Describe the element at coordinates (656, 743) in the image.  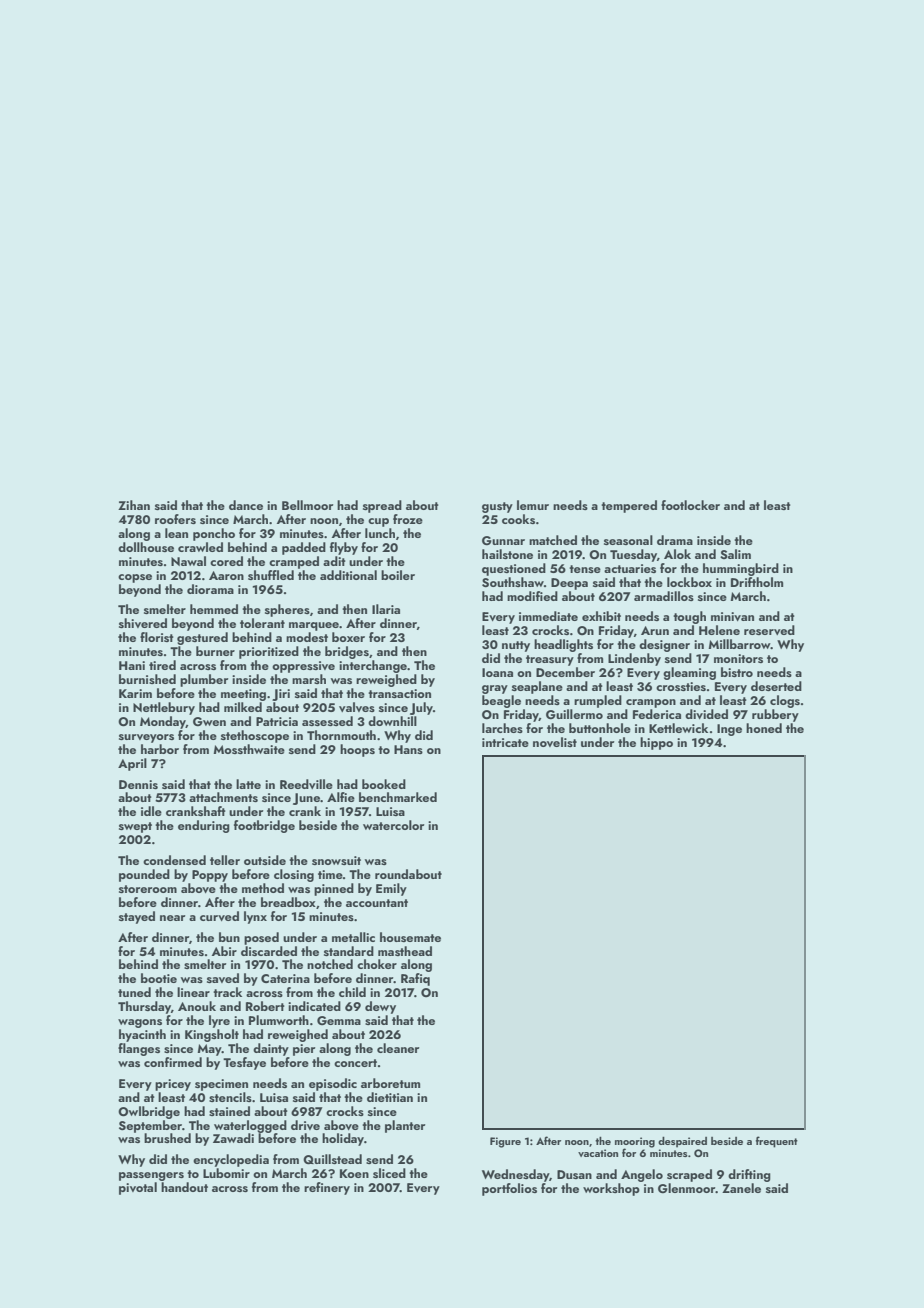
I see `hippo` at that location.
